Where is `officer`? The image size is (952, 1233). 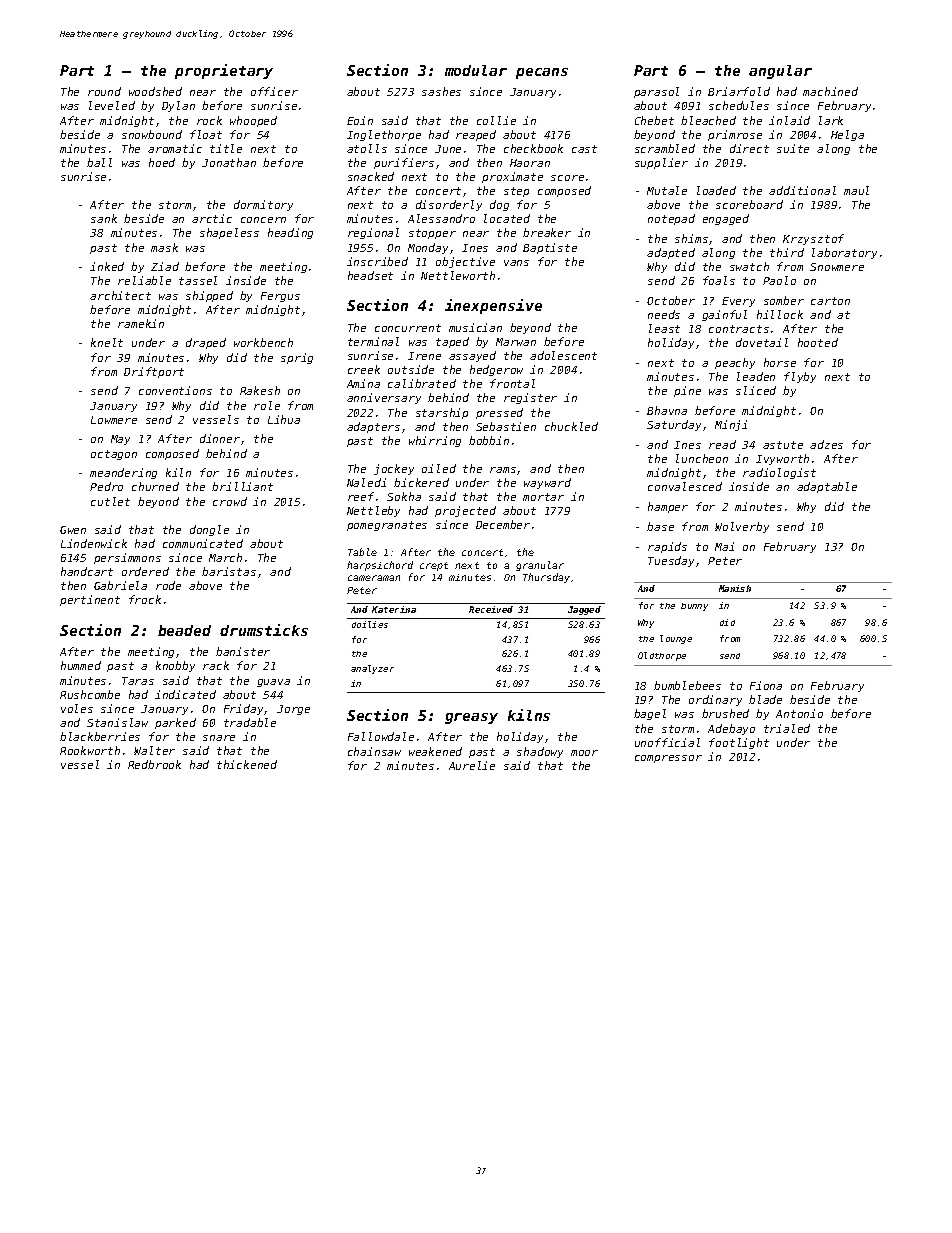
officer is located at coordinates (274, 91).
